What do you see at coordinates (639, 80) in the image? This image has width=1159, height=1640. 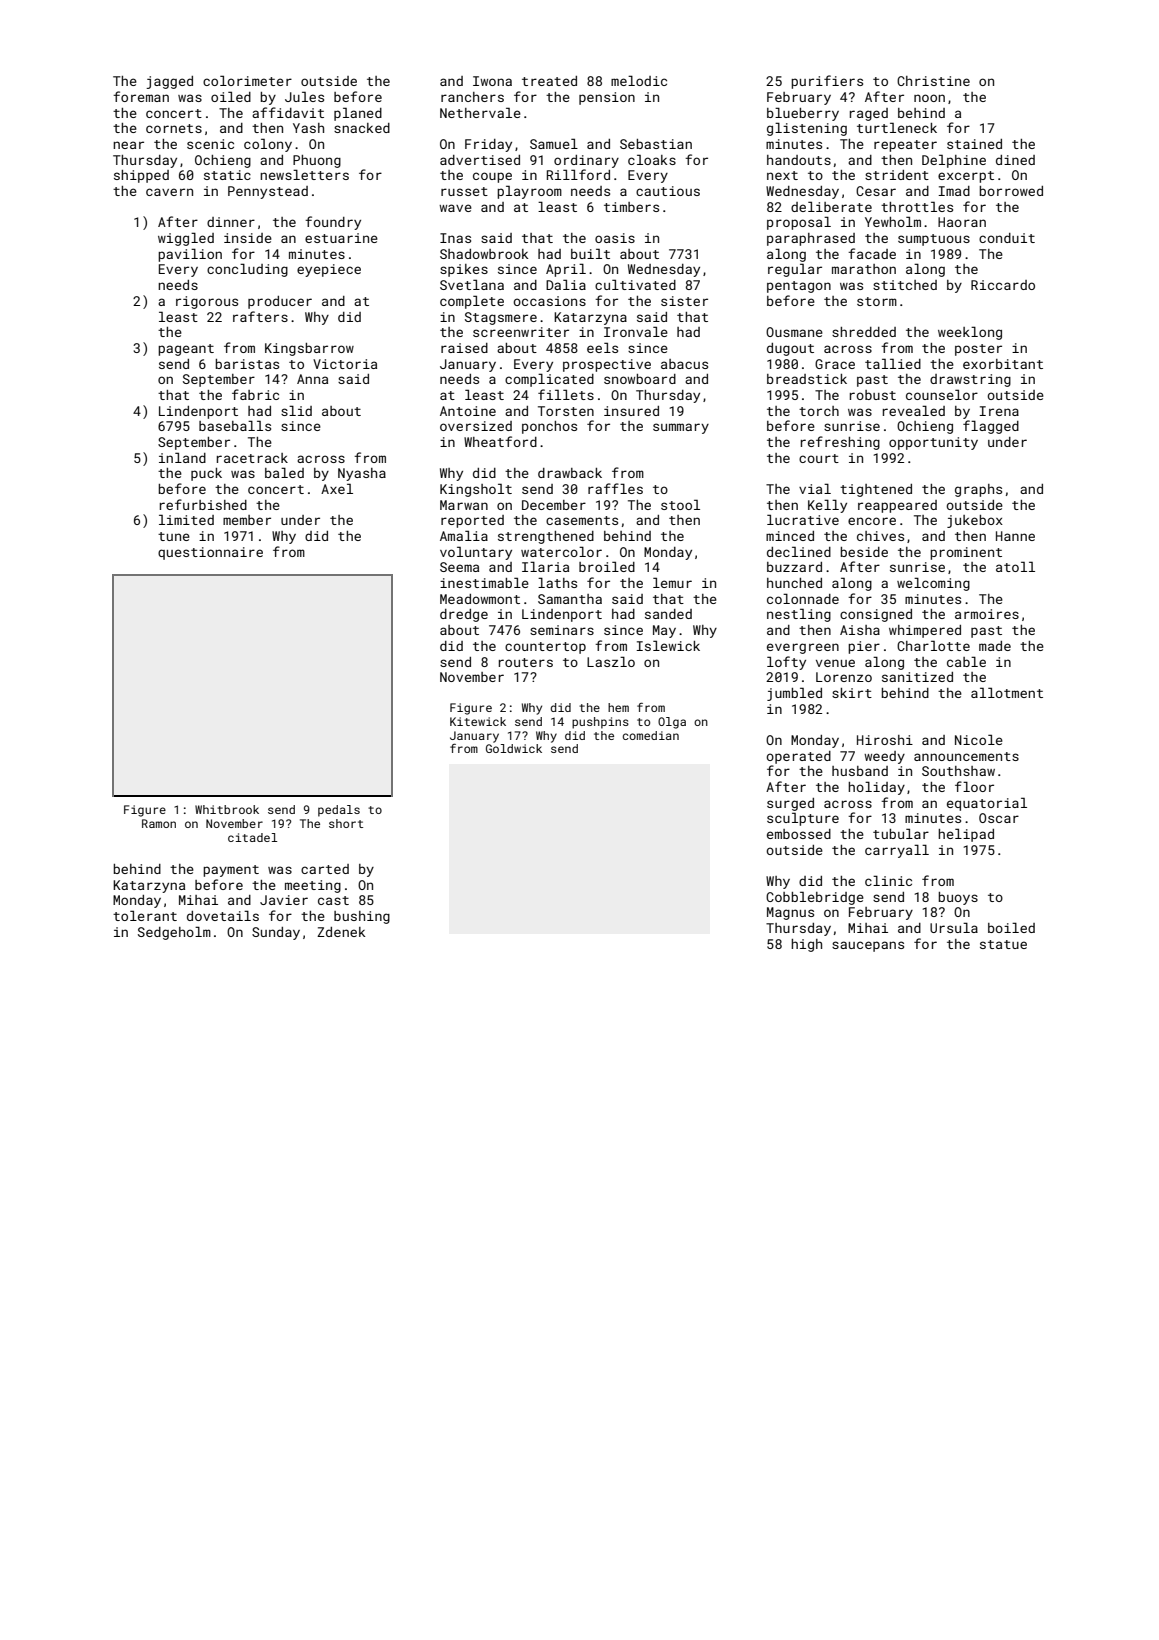 I see `melodic` at bounding box center [639, 80].
